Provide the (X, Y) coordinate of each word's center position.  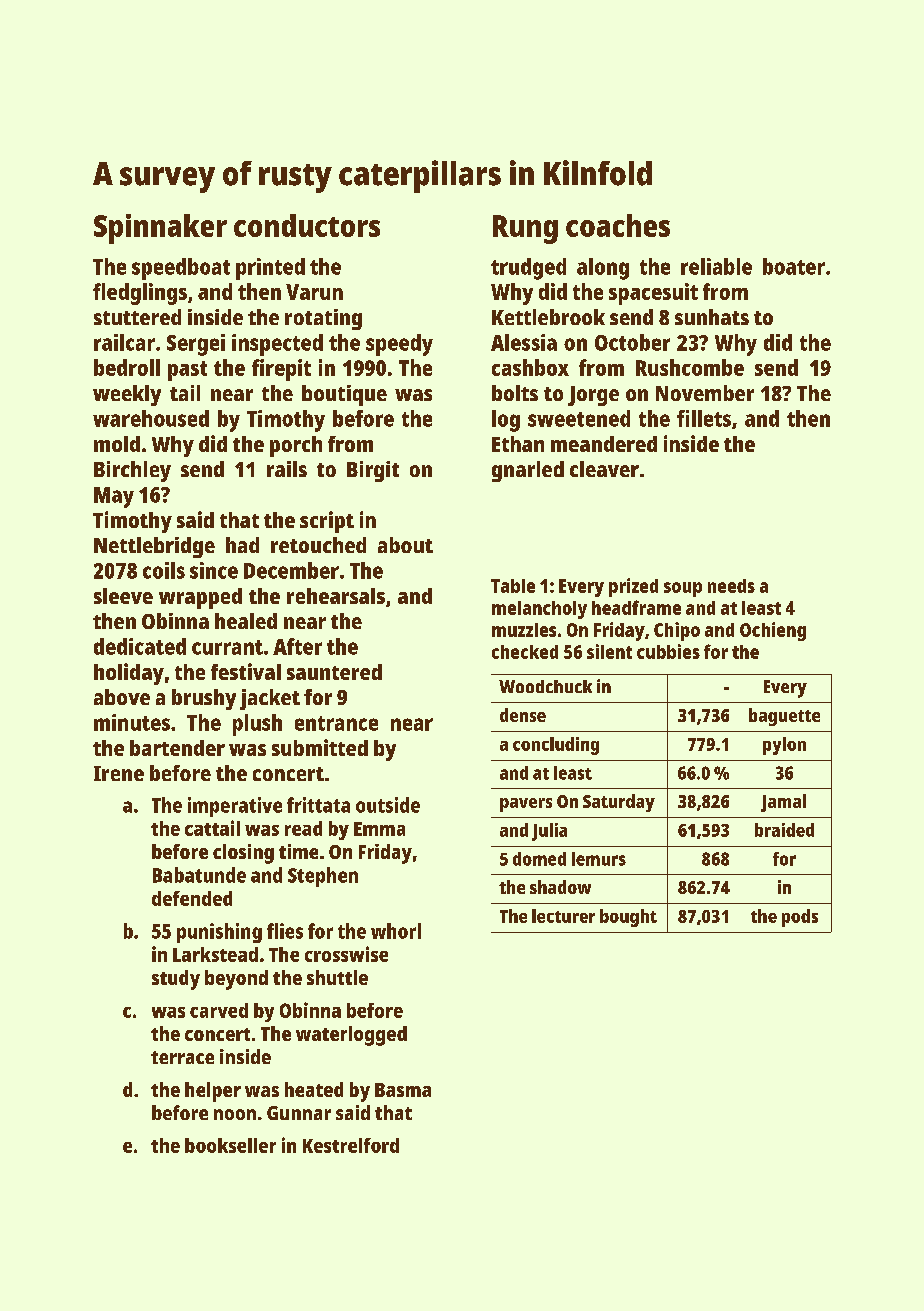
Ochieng (773, 631)
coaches (618, 225)
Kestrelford (351, 1145)
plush (257, 725)
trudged (528, 269)
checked (525, 652)
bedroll (127, 367)
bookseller (230, 1145)
